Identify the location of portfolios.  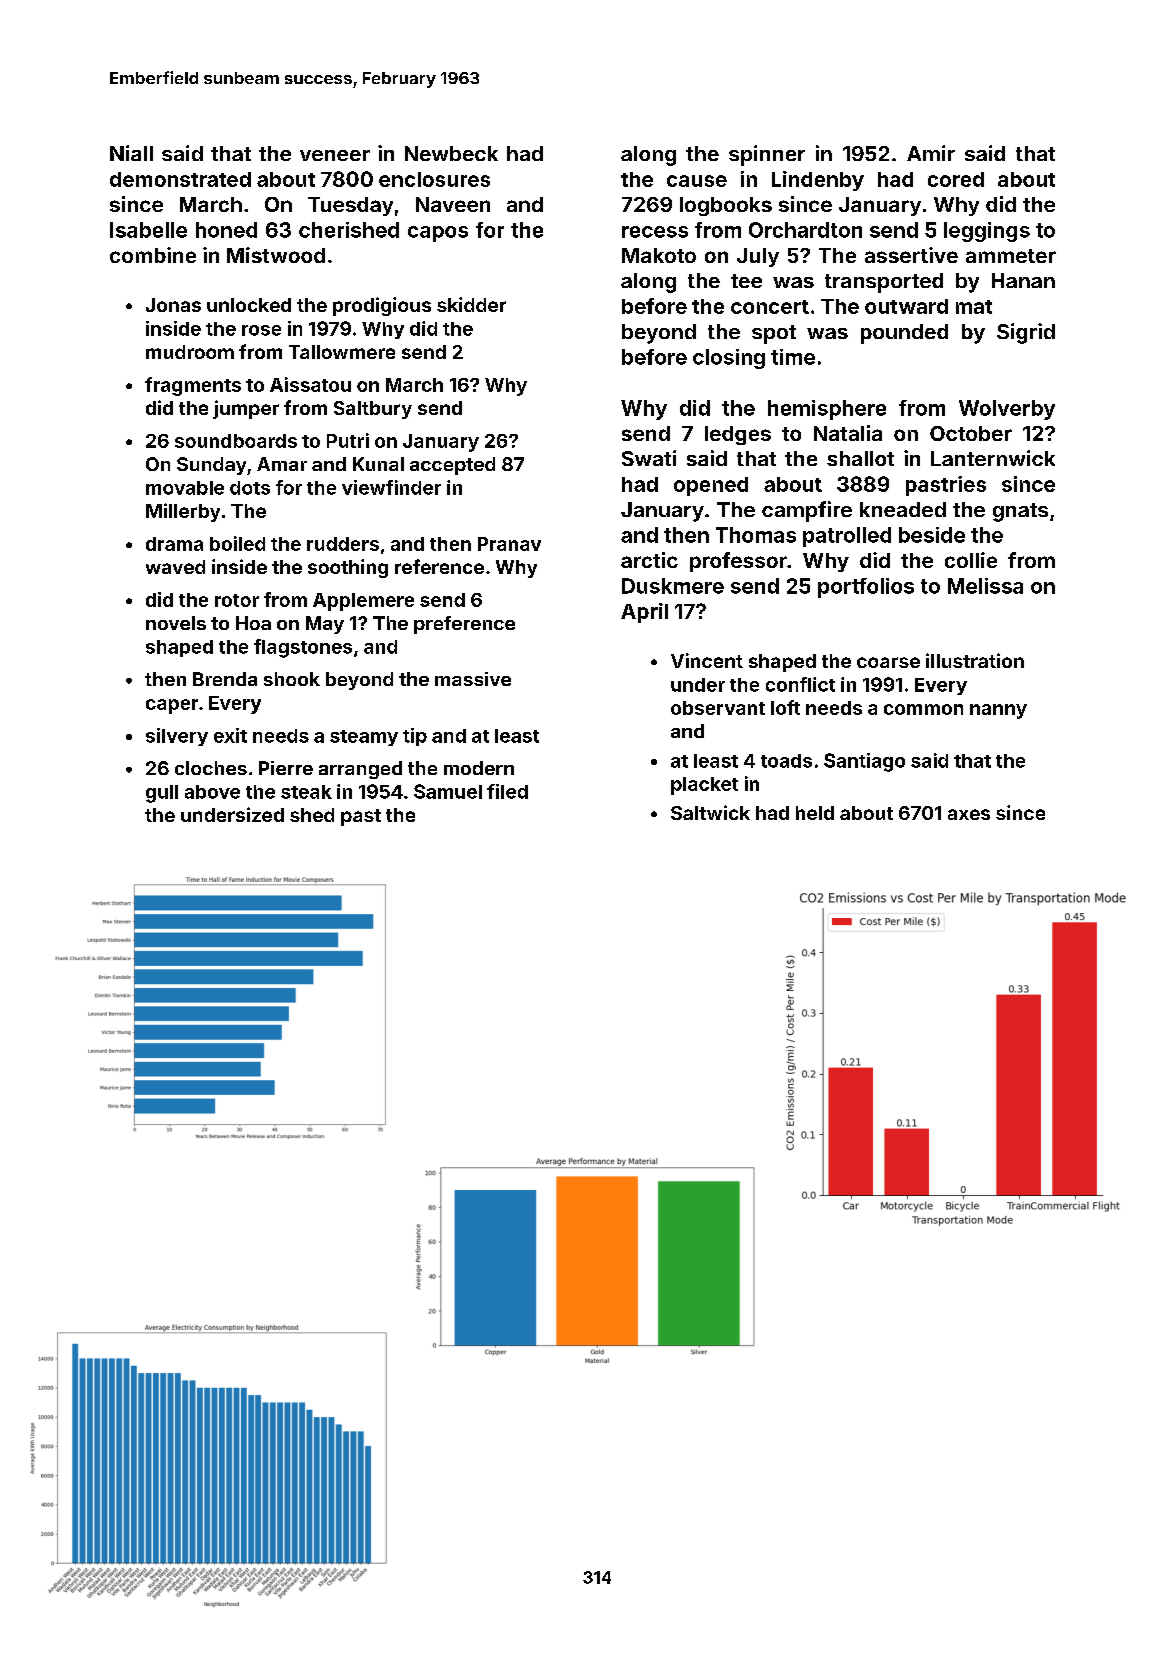
(866, 588).
